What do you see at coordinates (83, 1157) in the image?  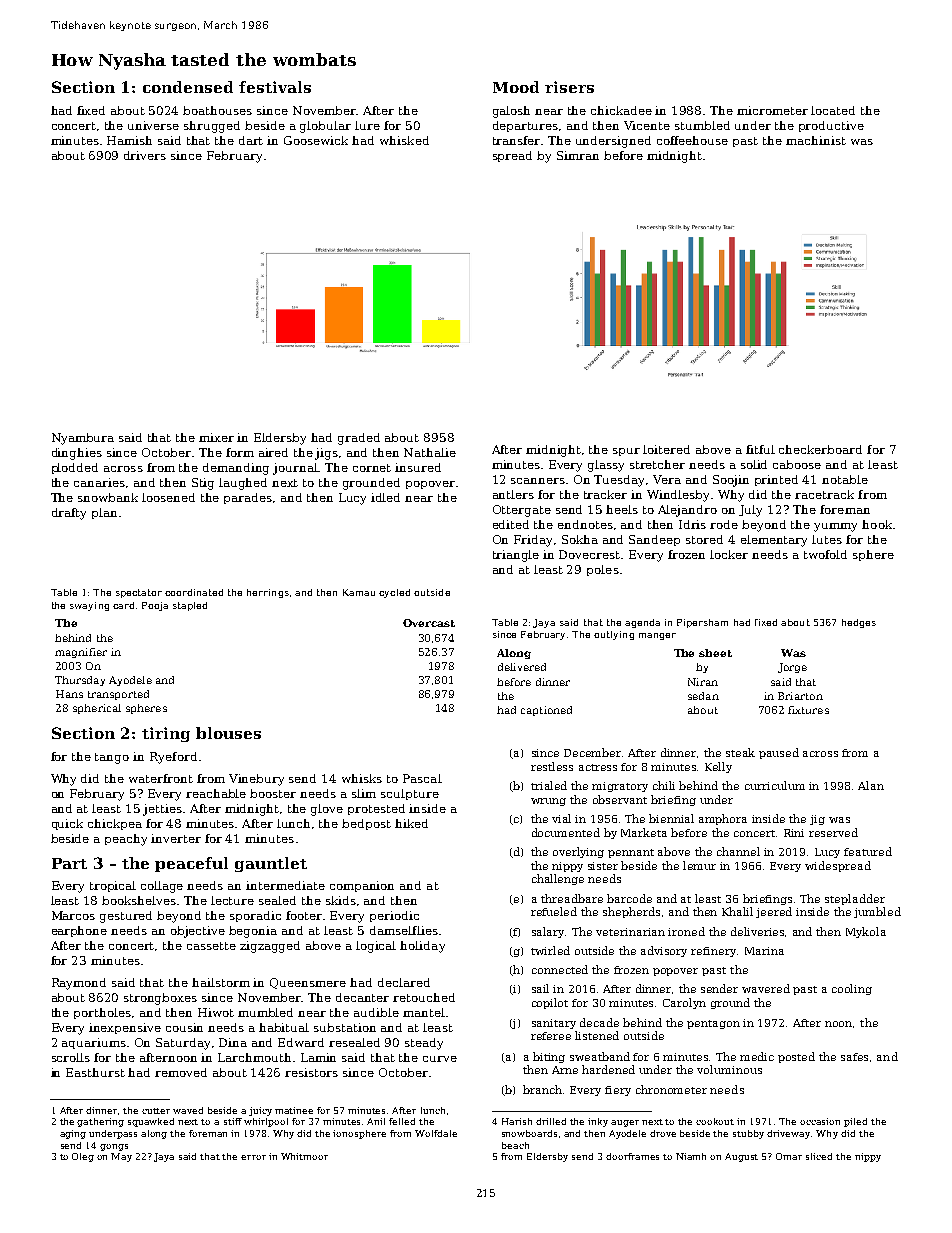 I see `Oleg` at bounding box center [83, 1157].
